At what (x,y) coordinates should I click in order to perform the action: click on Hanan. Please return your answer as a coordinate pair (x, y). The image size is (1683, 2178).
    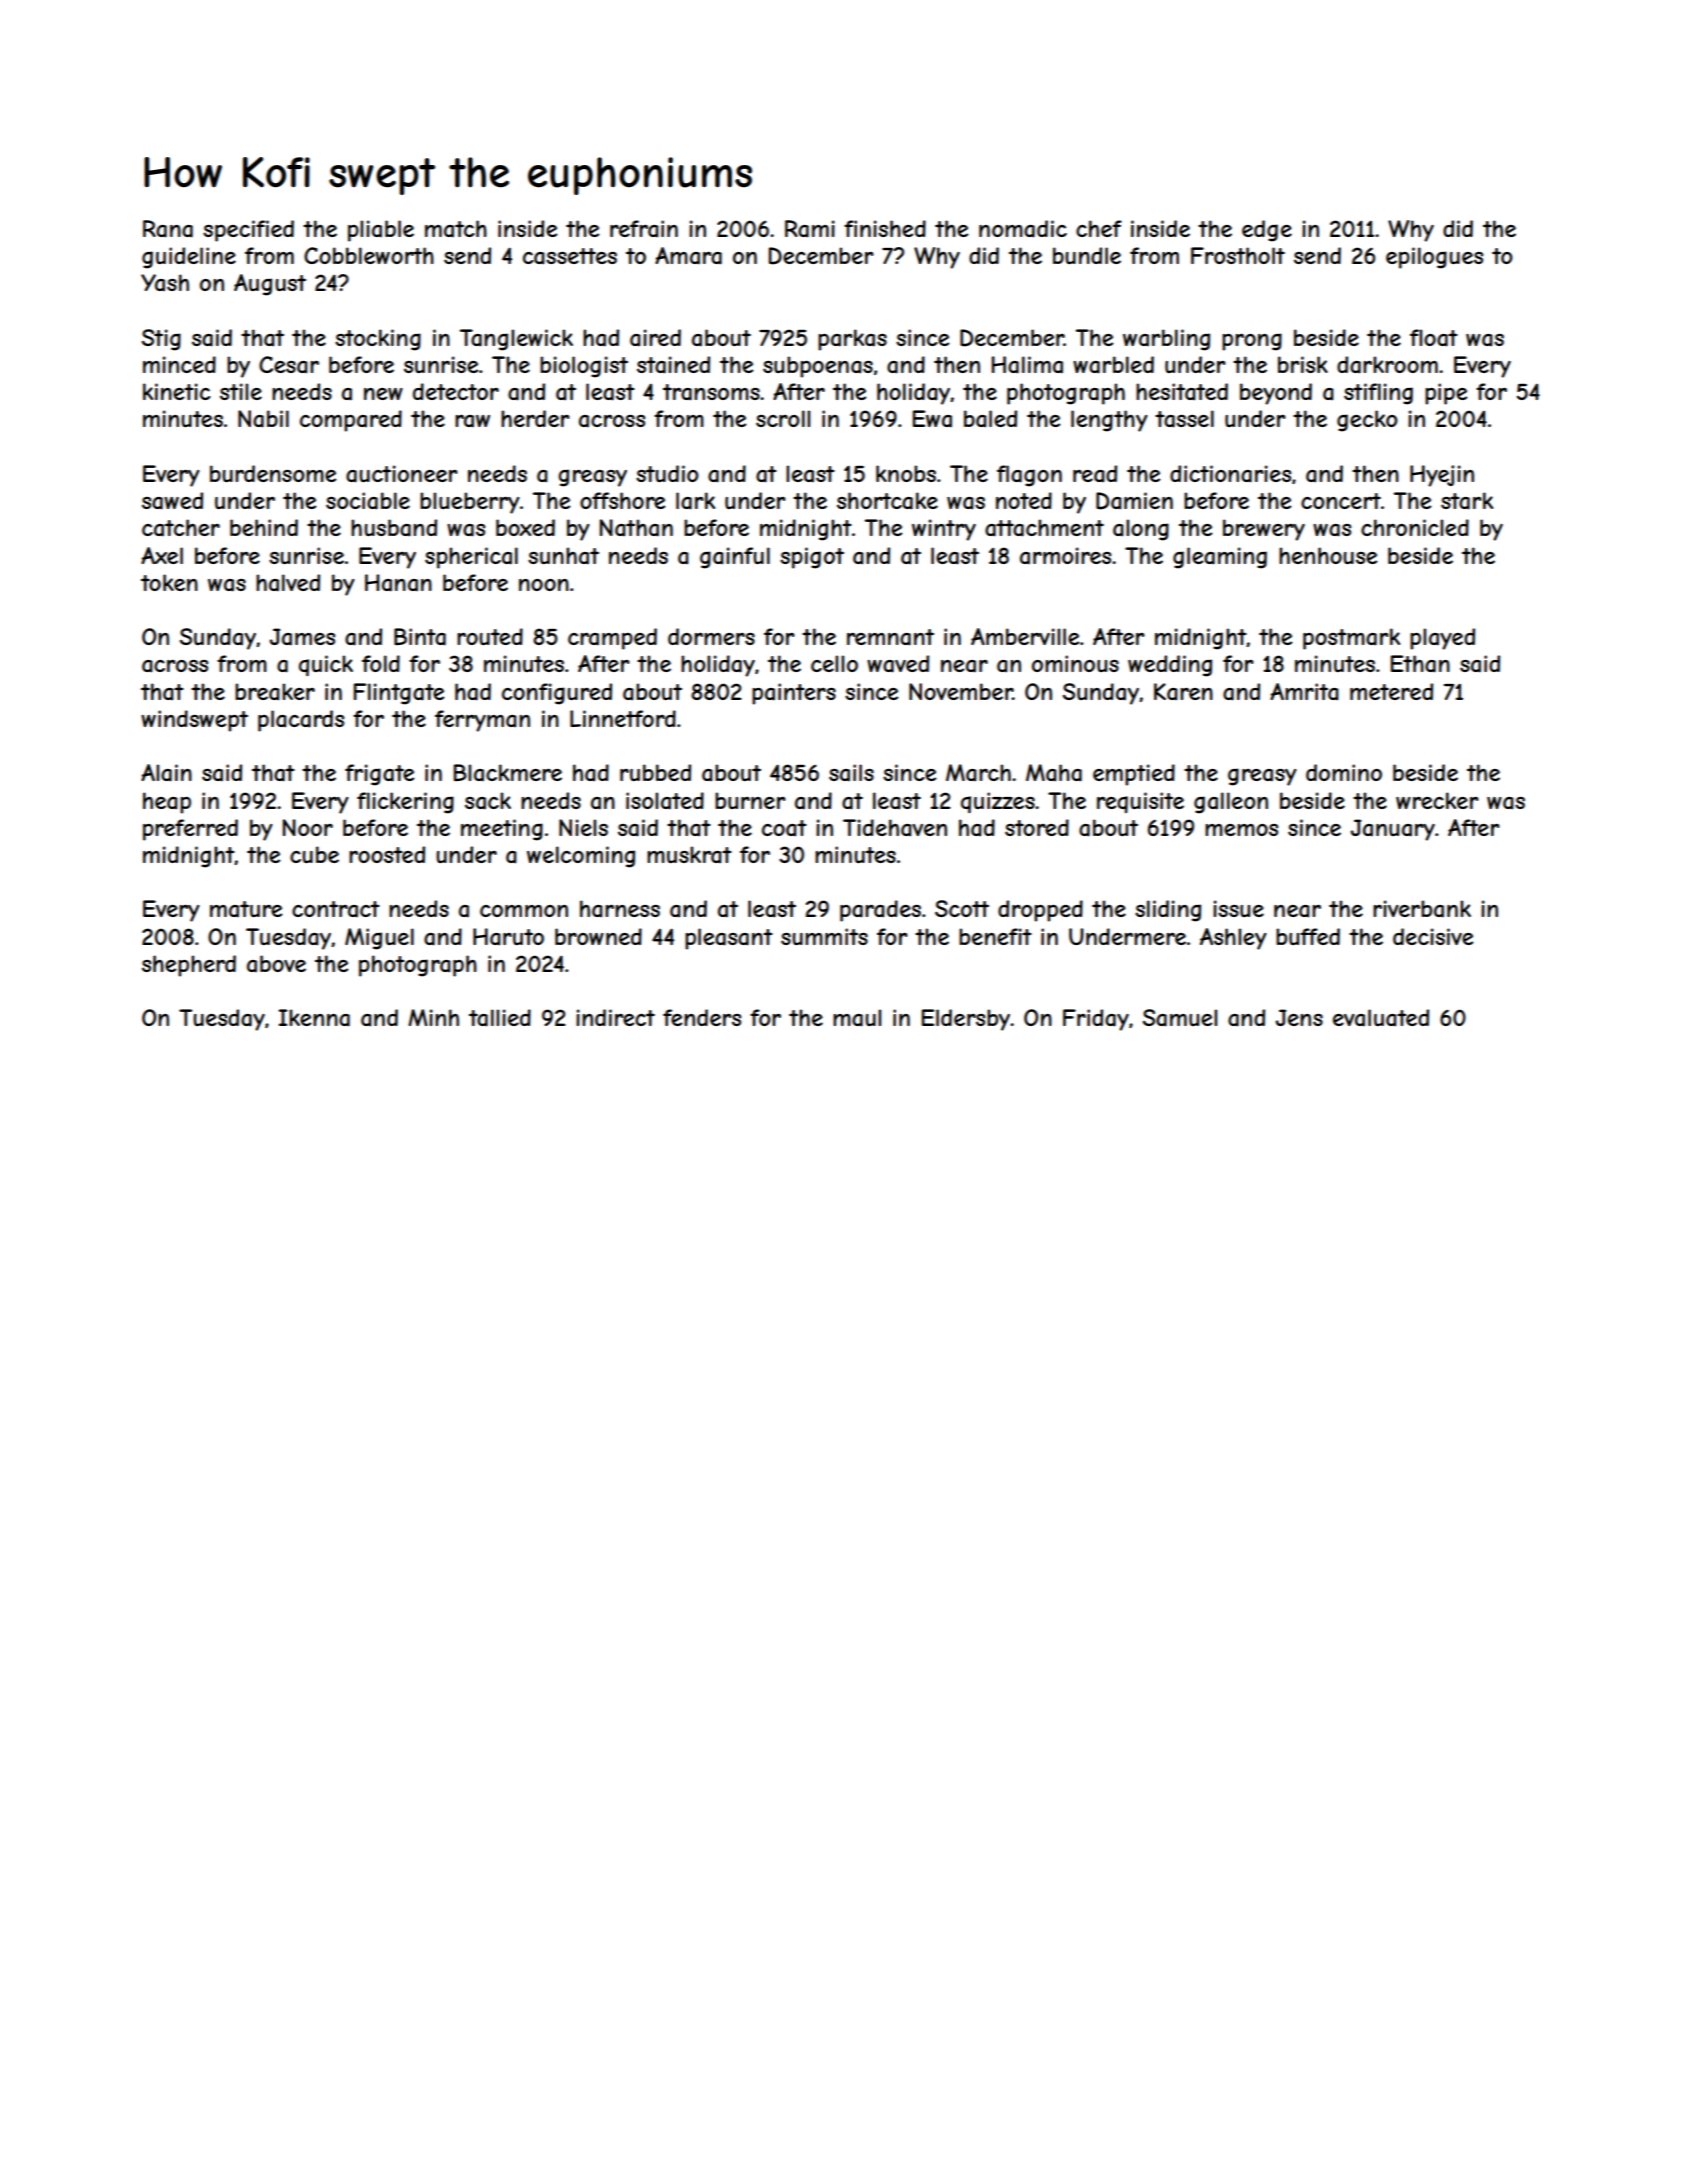
    Looking at the image, I should click on (398, 583).
